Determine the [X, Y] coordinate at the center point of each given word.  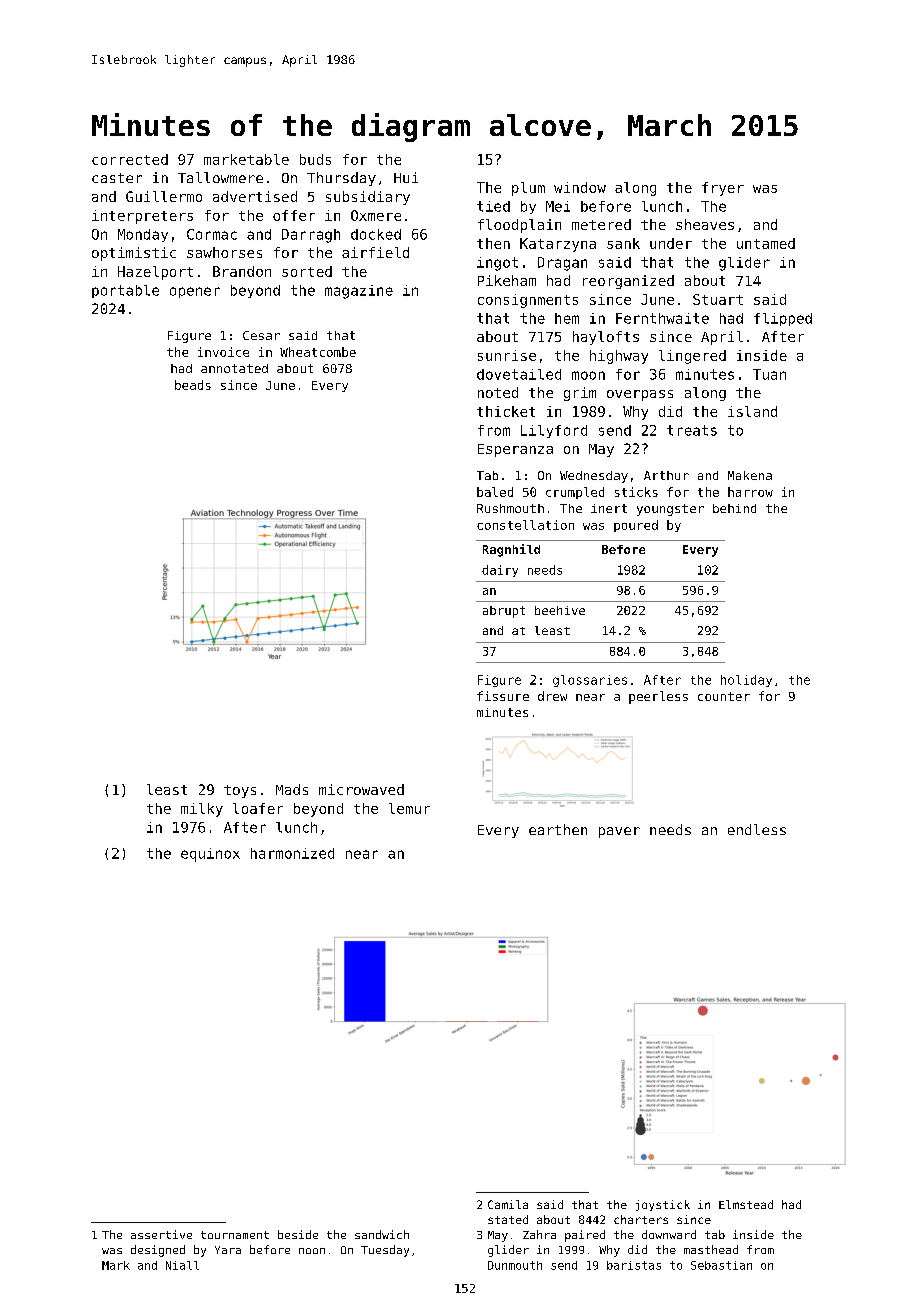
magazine [359, 292]
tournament [235, 1235]
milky [202, 810]
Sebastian [721, 1265]
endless [757, 829]
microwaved [361, 789]
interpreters [142, 217]
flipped [783, 319]
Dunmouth [515, 1265]
